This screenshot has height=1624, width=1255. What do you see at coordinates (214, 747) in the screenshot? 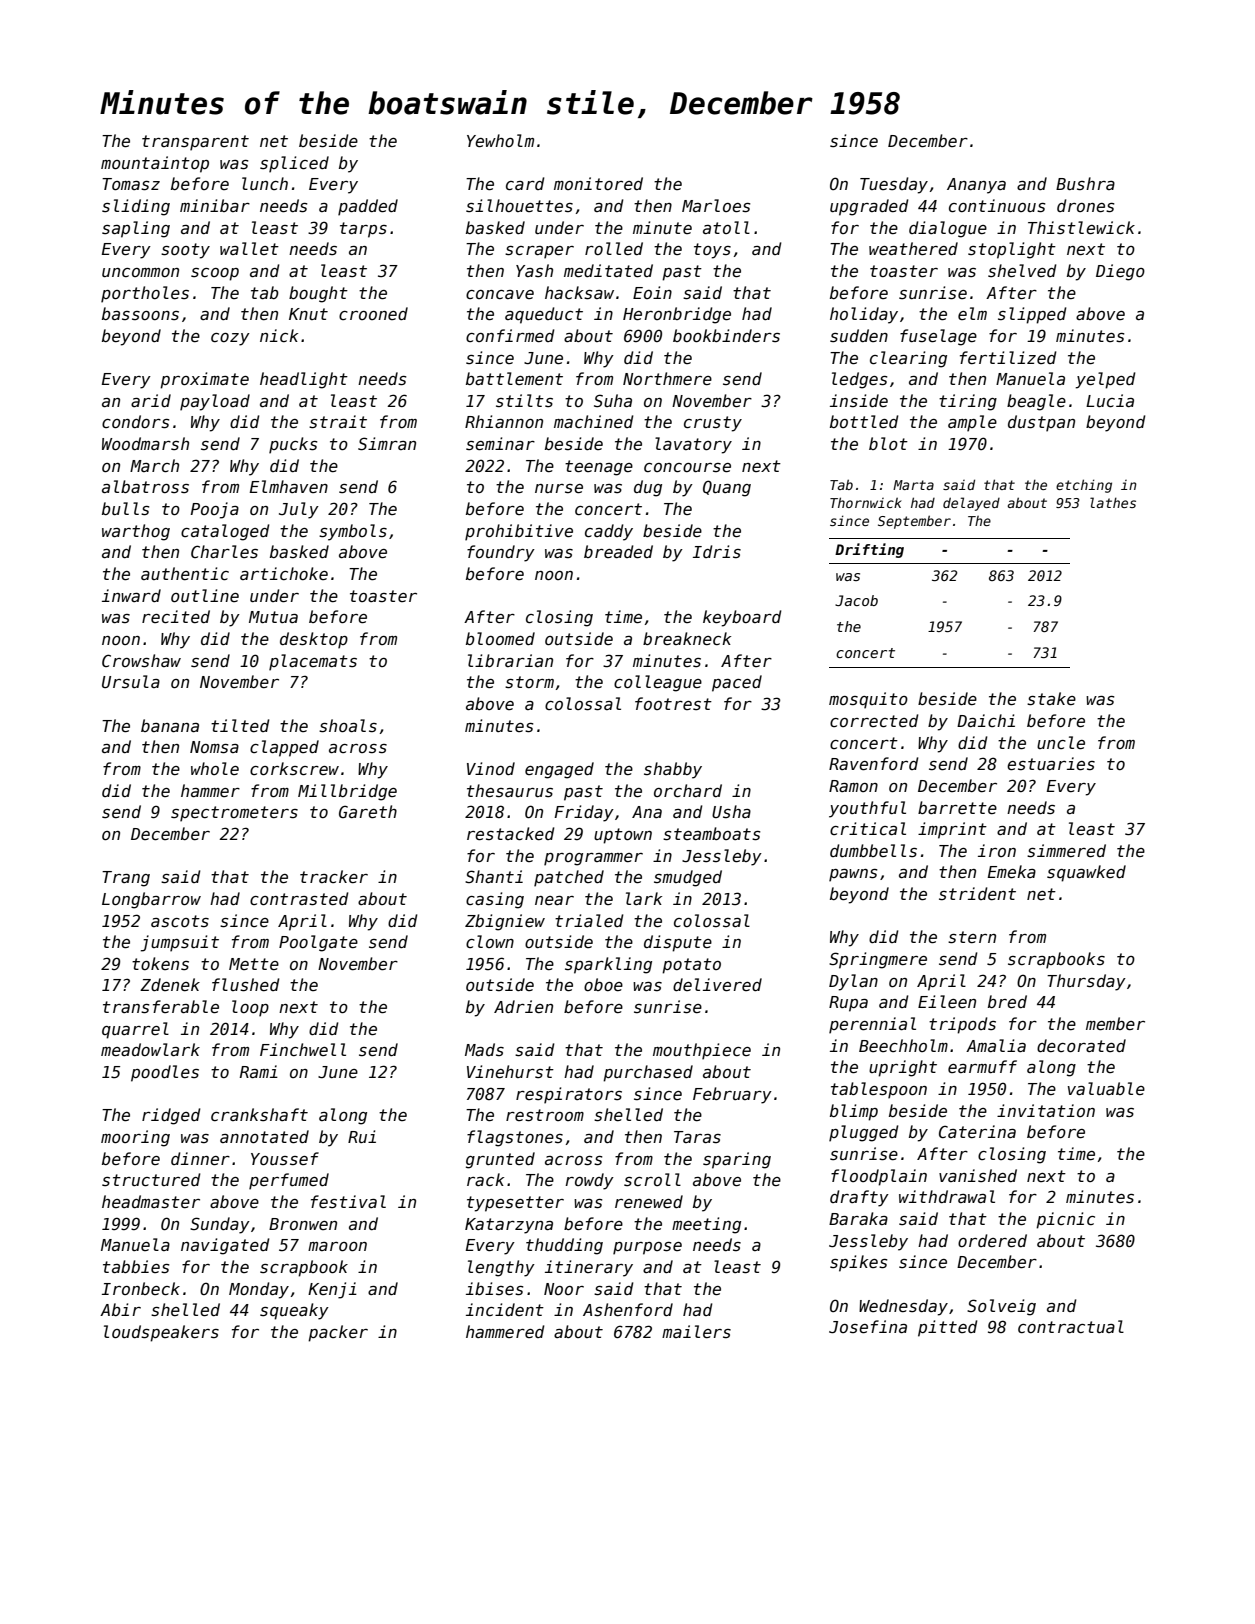
I see `Nomsa` at bounding box center [214, 747].
